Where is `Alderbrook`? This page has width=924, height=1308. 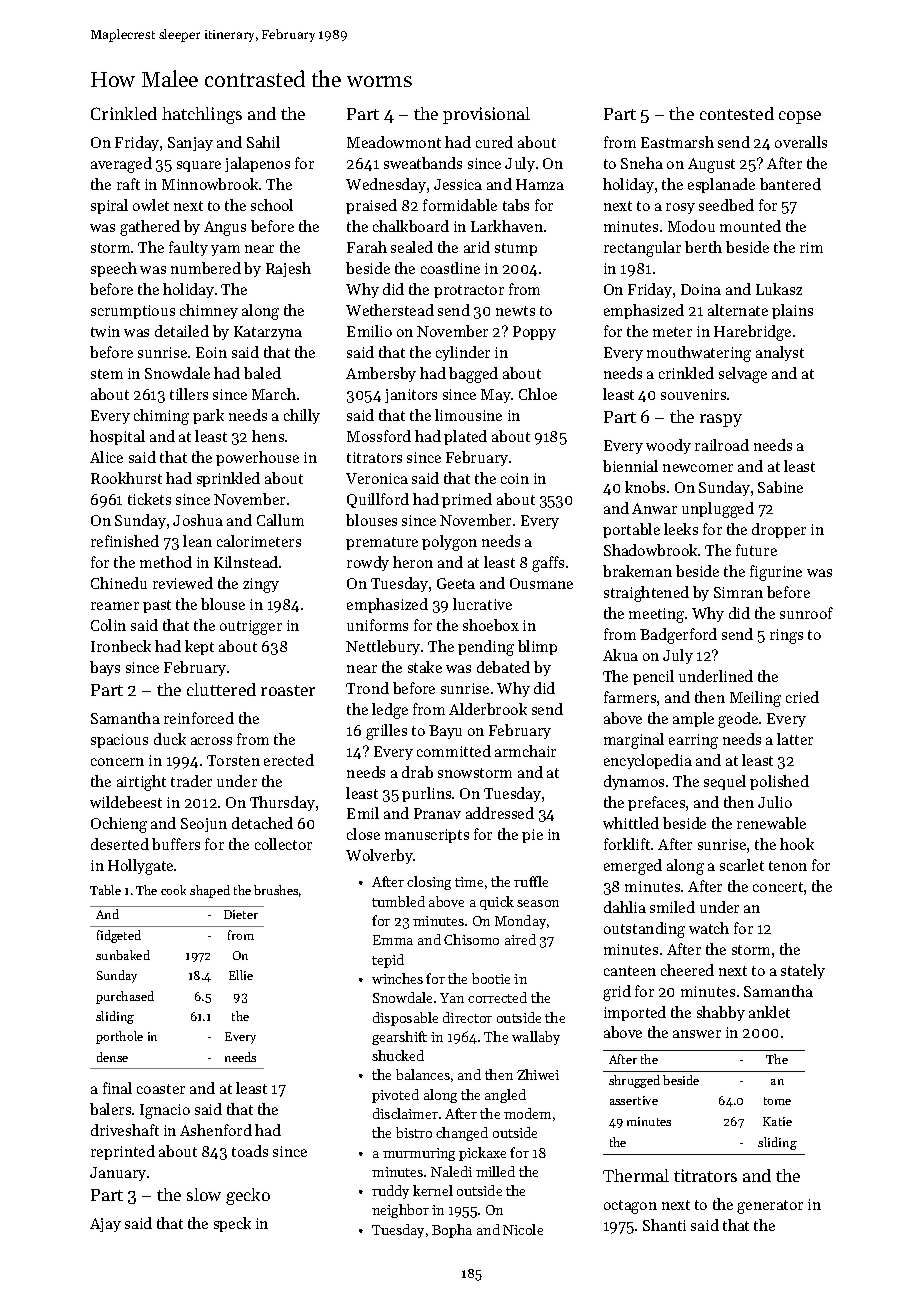 Alderbrook is located at coordinates (488, 709).
